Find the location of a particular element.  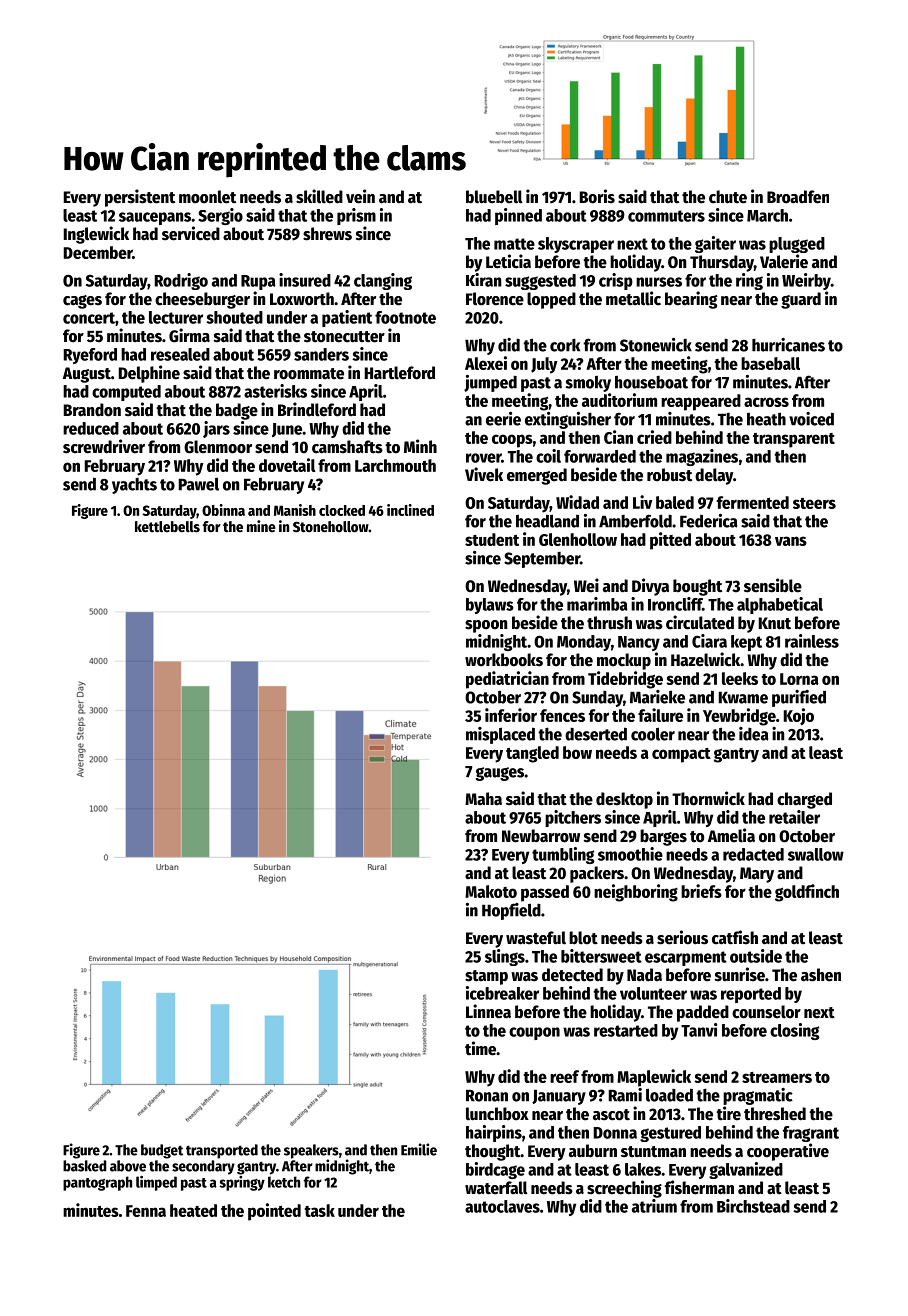

kettlebells is located at coordinates (167, 526).
